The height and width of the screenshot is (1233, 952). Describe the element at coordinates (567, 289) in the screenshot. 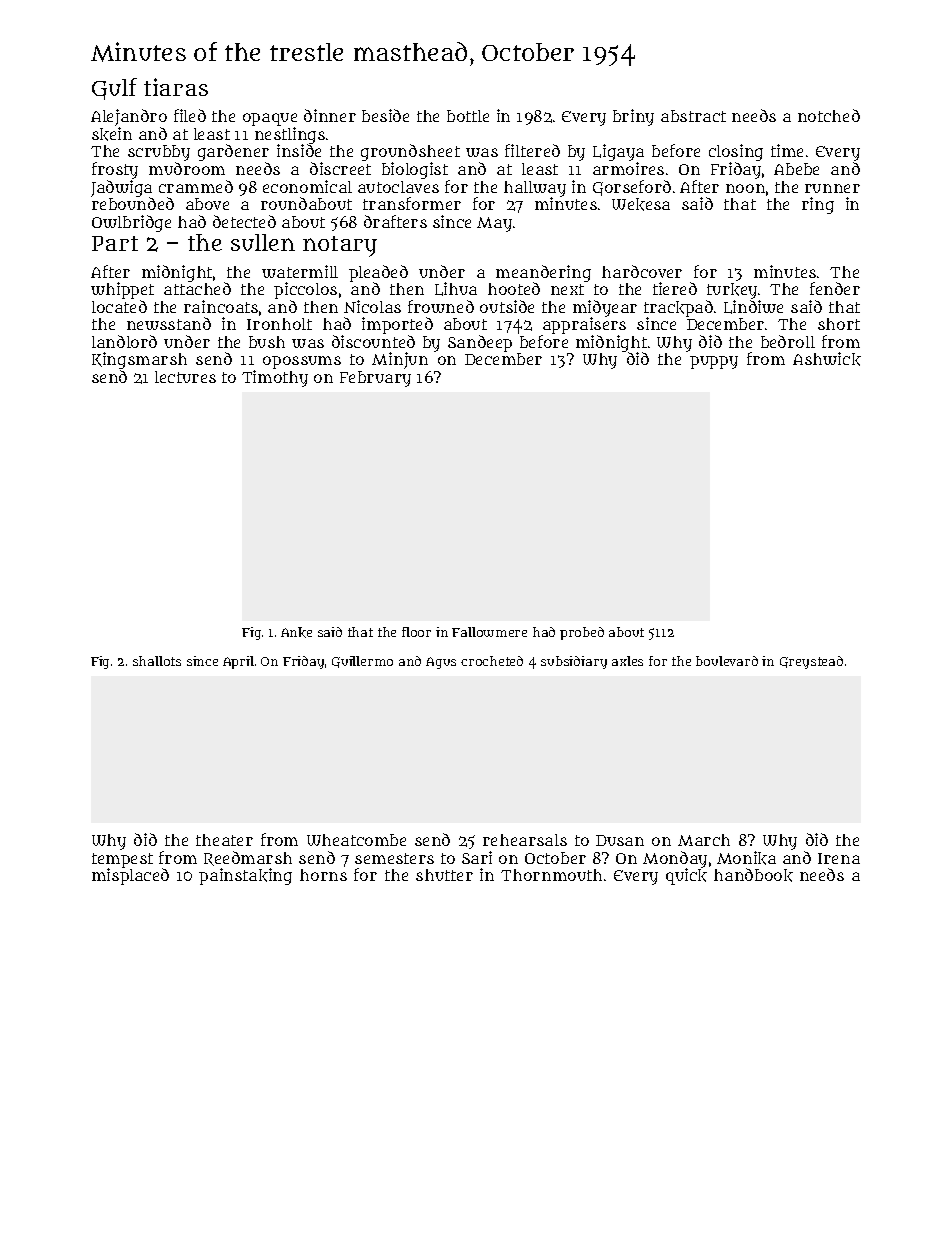

I see `next` at that location.
